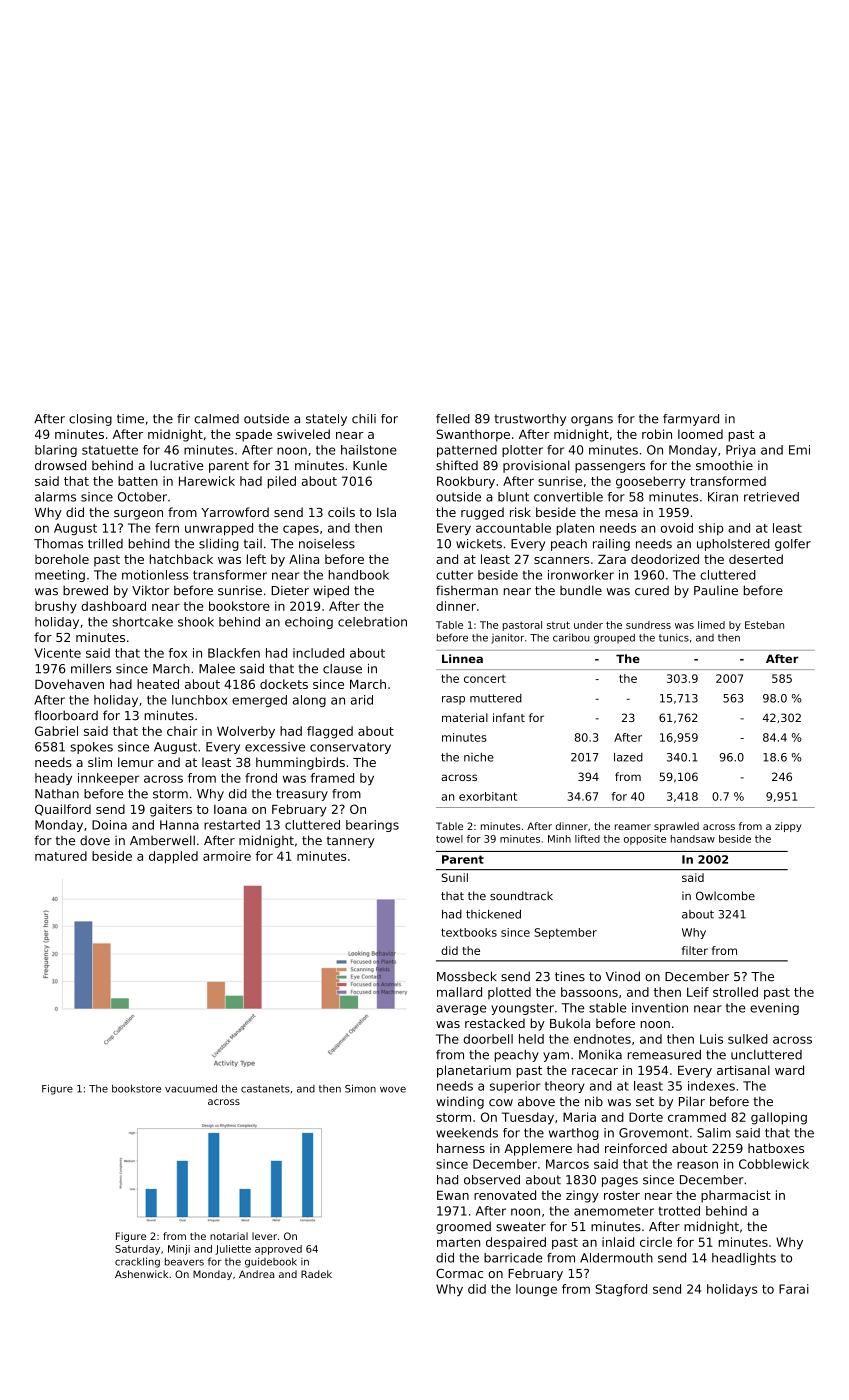 Image resolution: width=849 pixels, height=1400 pixels. What do you see at coordinates (130, 419) in the document?
I see `time` at bounding box center [130, 419].
